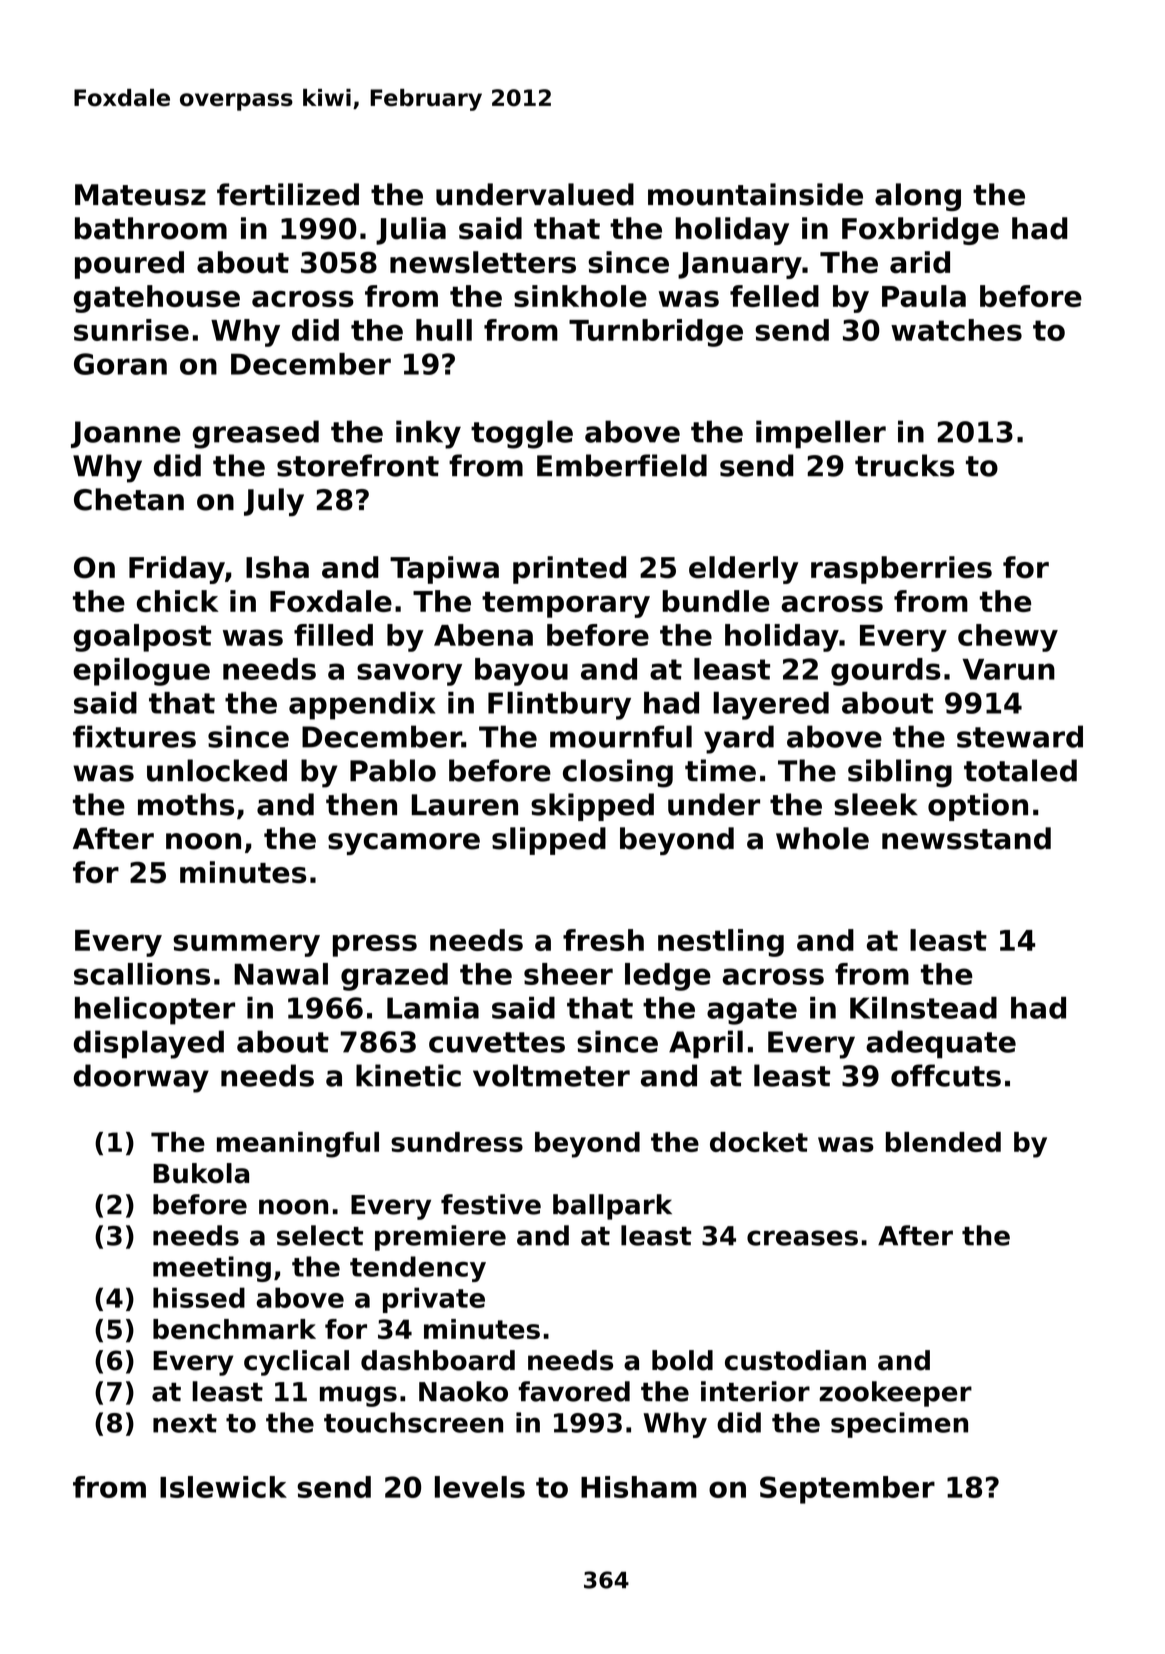  What do you see at coordinates (956, 330) in the screenshot?
I see `watches` at bounding box center [956, 330].
